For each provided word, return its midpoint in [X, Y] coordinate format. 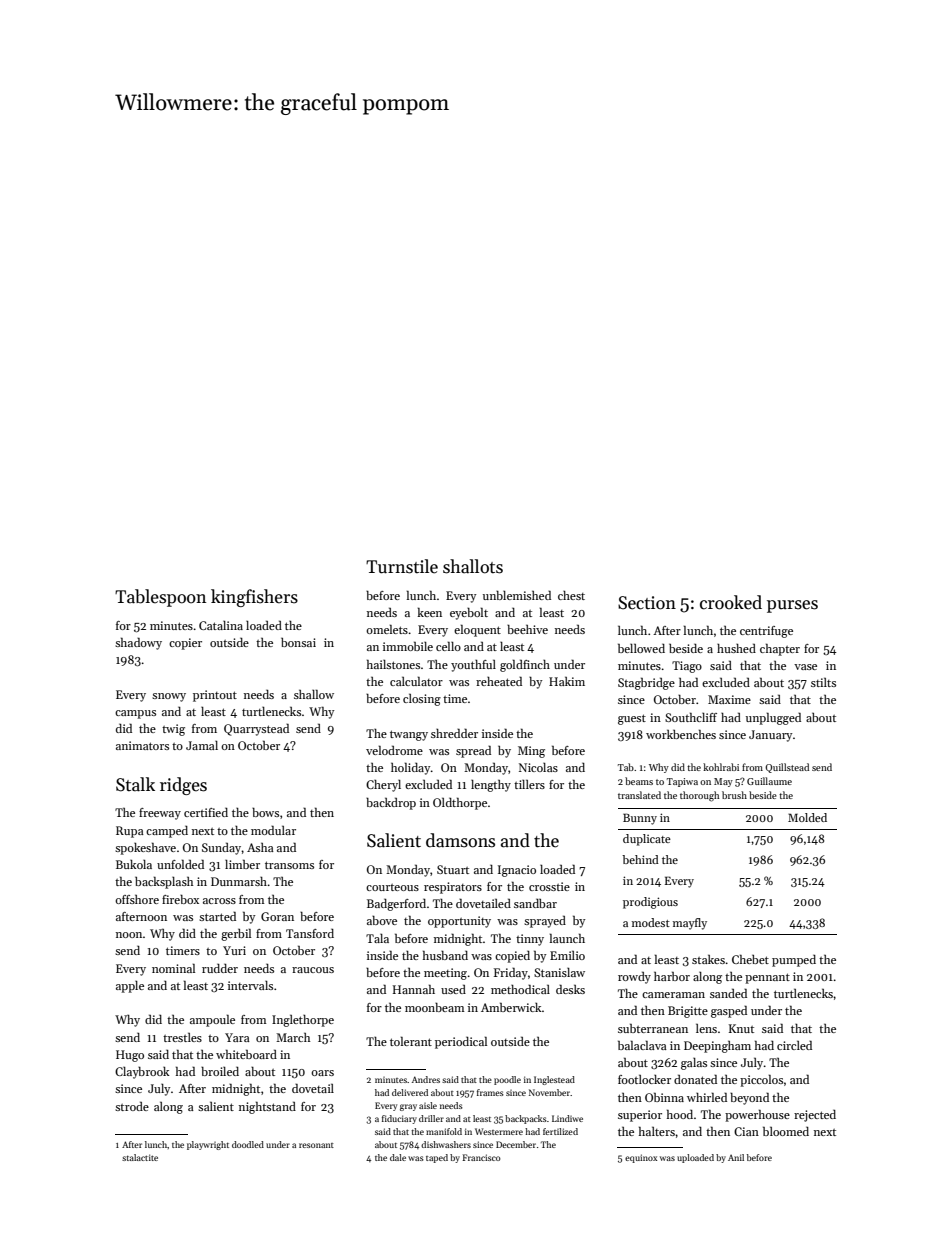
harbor [672, 976]
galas [694, 1064]
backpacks [526, 1119]
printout [215, 696]
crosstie [549, 886]
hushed [736, 648]
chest [571, 595]
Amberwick [511, 1007]
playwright [208, 1145]
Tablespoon [160, 598]
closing [422, 699]
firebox [180, 899]
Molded [807, 817]
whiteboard [246, 1054]
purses [792, 606]
